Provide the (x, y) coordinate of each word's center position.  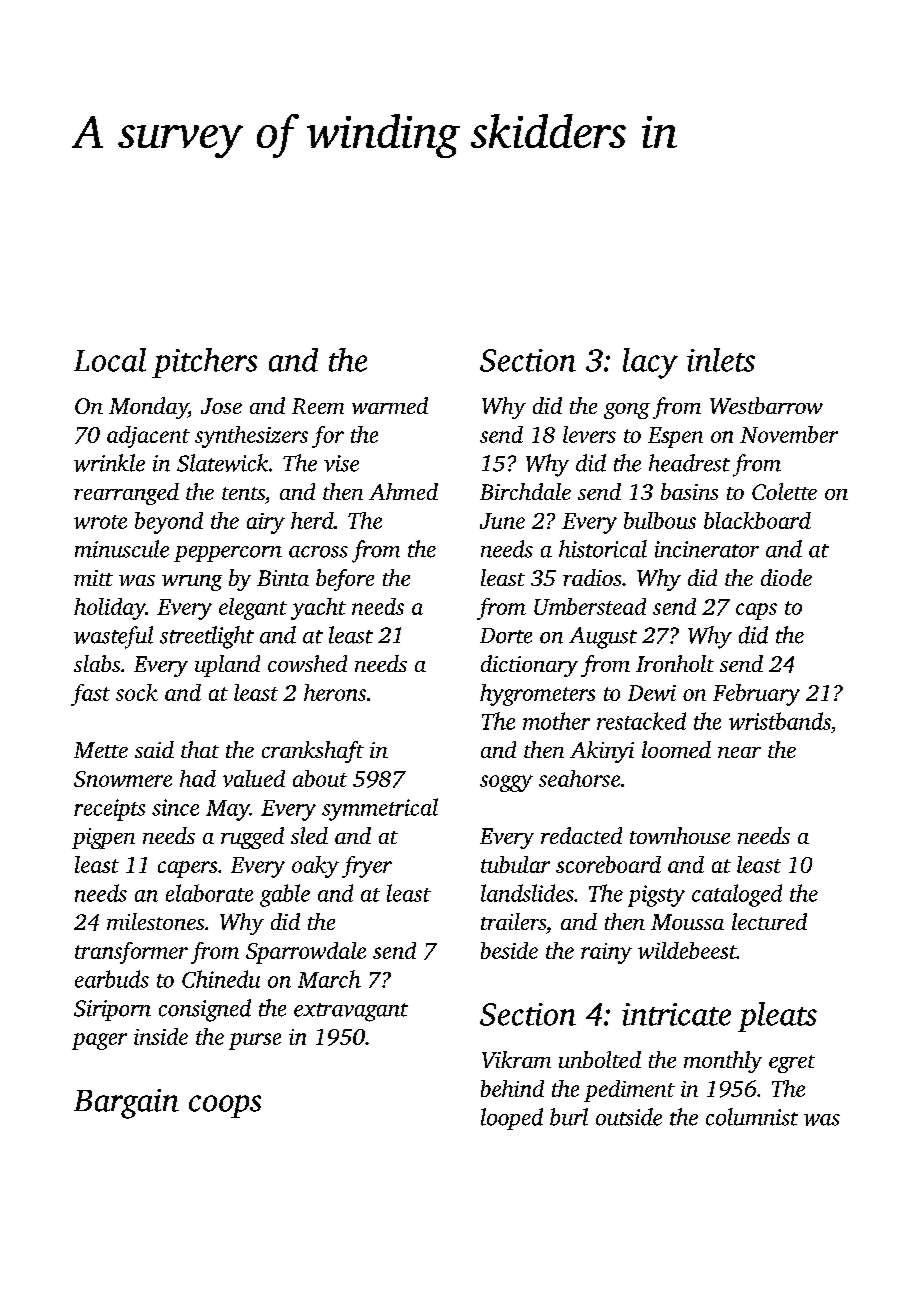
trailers (513, 921)
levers (589, 434)
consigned (205, 1010)
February (756, 695)
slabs (97, 663)
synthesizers (251, 437)
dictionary (529, 666)
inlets (721, 360)
